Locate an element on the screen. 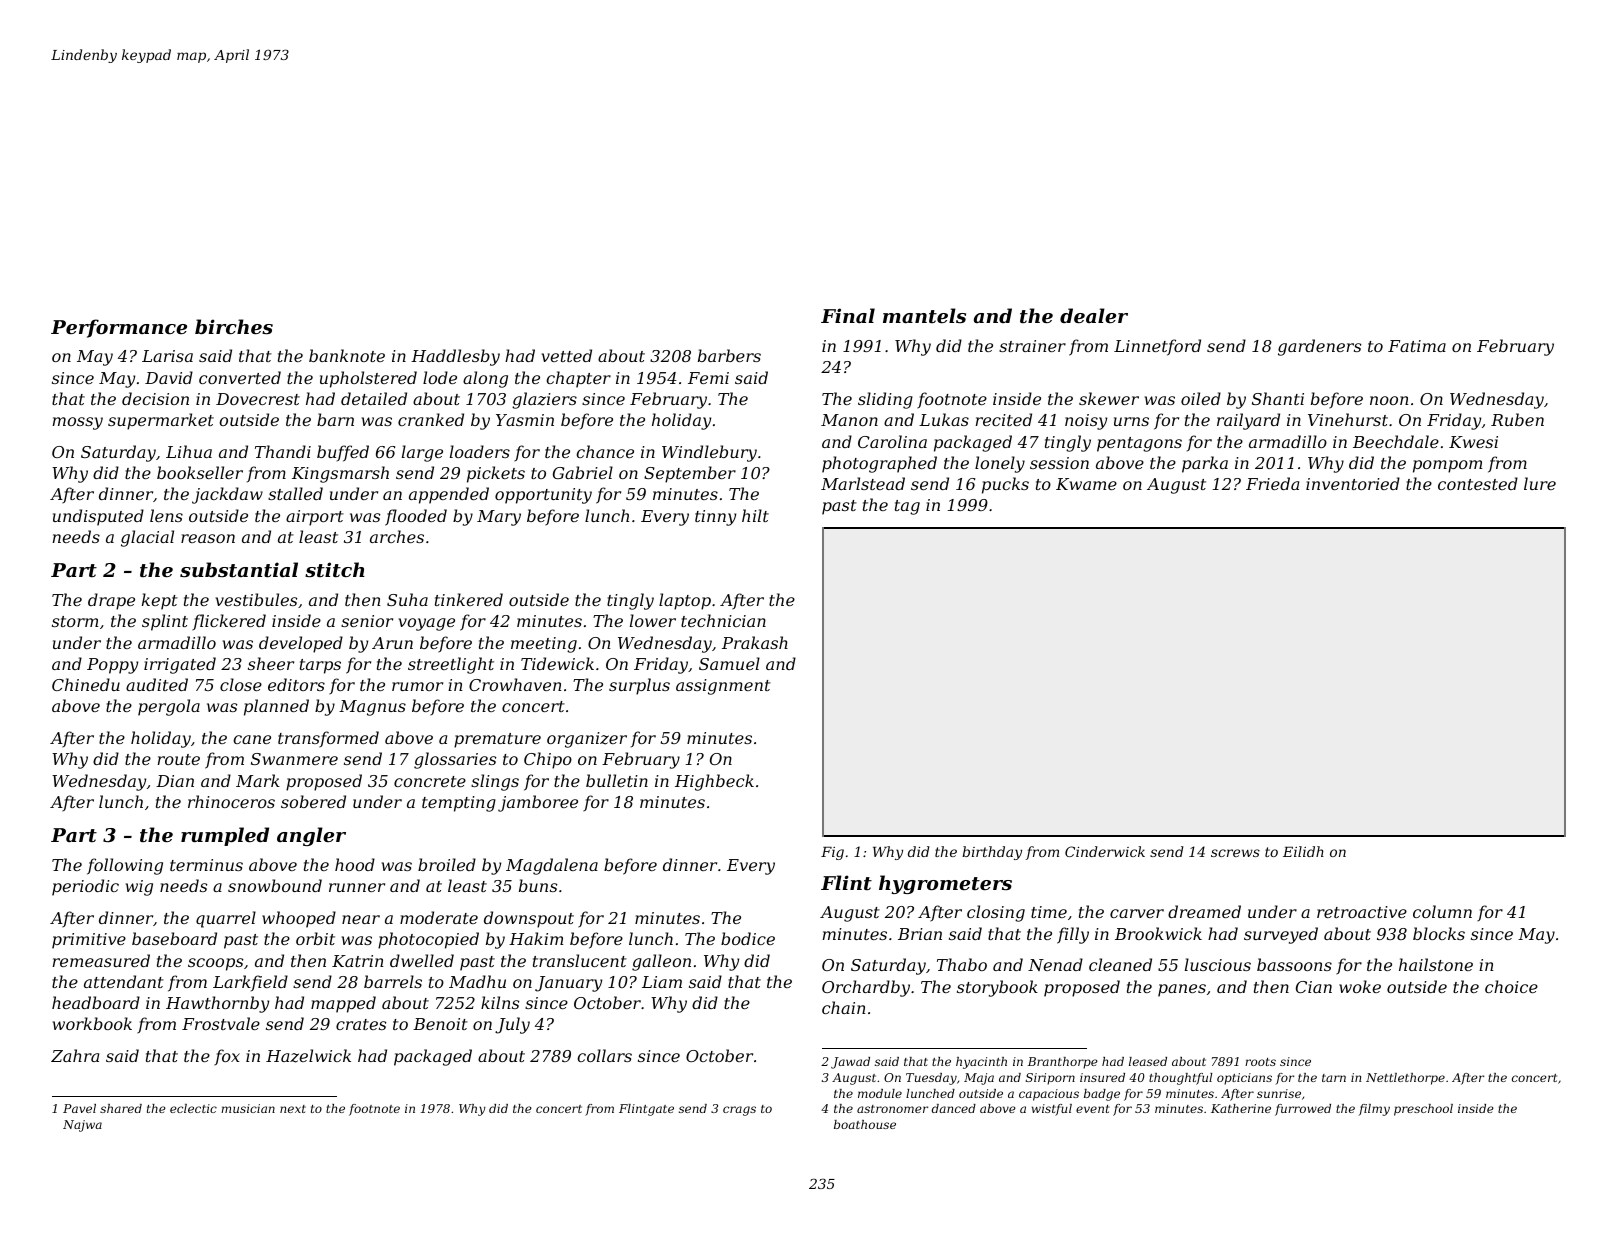  tinkered is located at coordinates (469, 599).
